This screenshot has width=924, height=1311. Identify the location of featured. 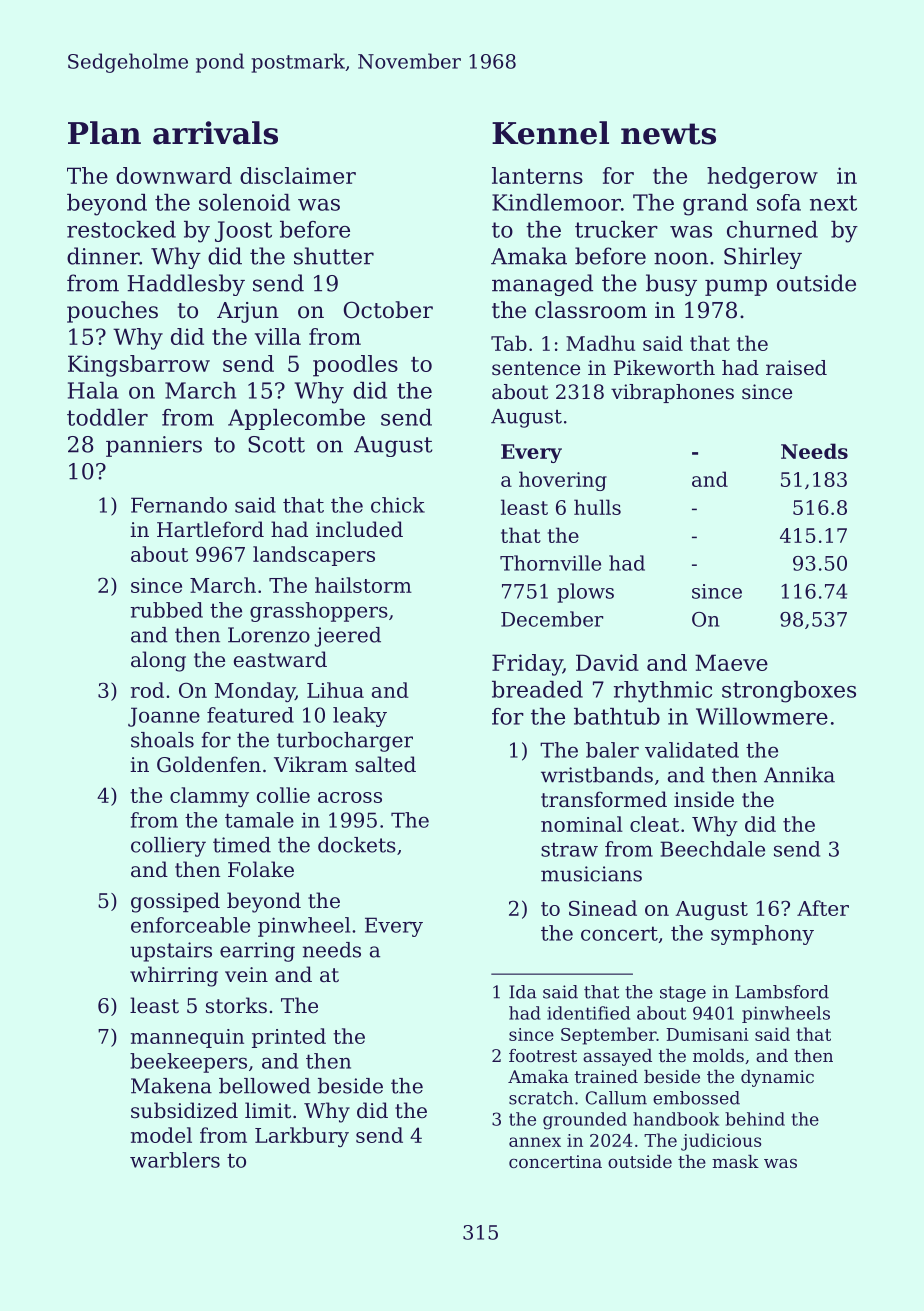
(250, 715).
